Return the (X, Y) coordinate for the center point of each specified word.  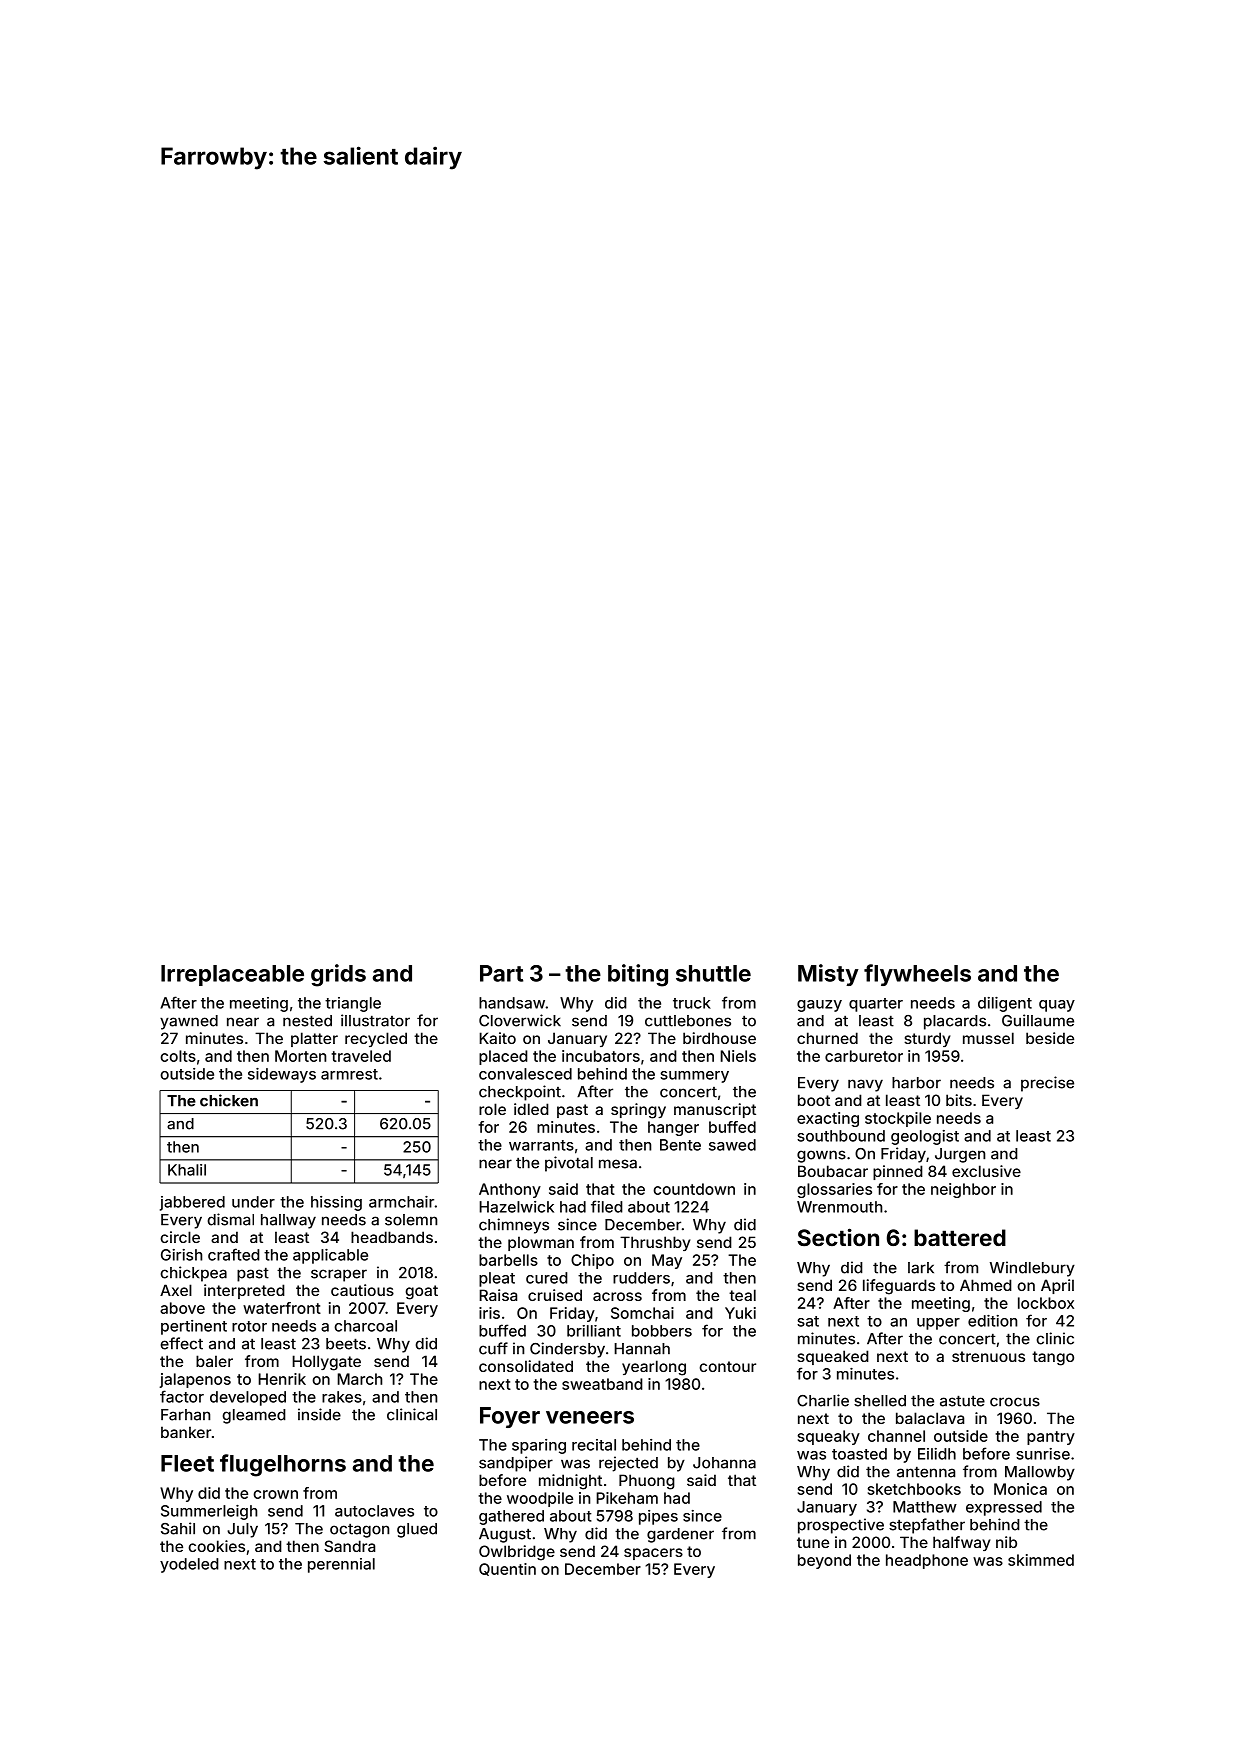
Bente (680, 1145)
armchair (401, 1202)
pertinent (194, 1327)
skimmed (1041, 1560)
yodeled (189, 1565)
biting (638, 975)
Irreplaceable (232, 975)
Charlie (823, 1400)
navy (865, 1085)
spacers (653, 1554)
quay (1057, 1006)
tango (1053, 1358)
